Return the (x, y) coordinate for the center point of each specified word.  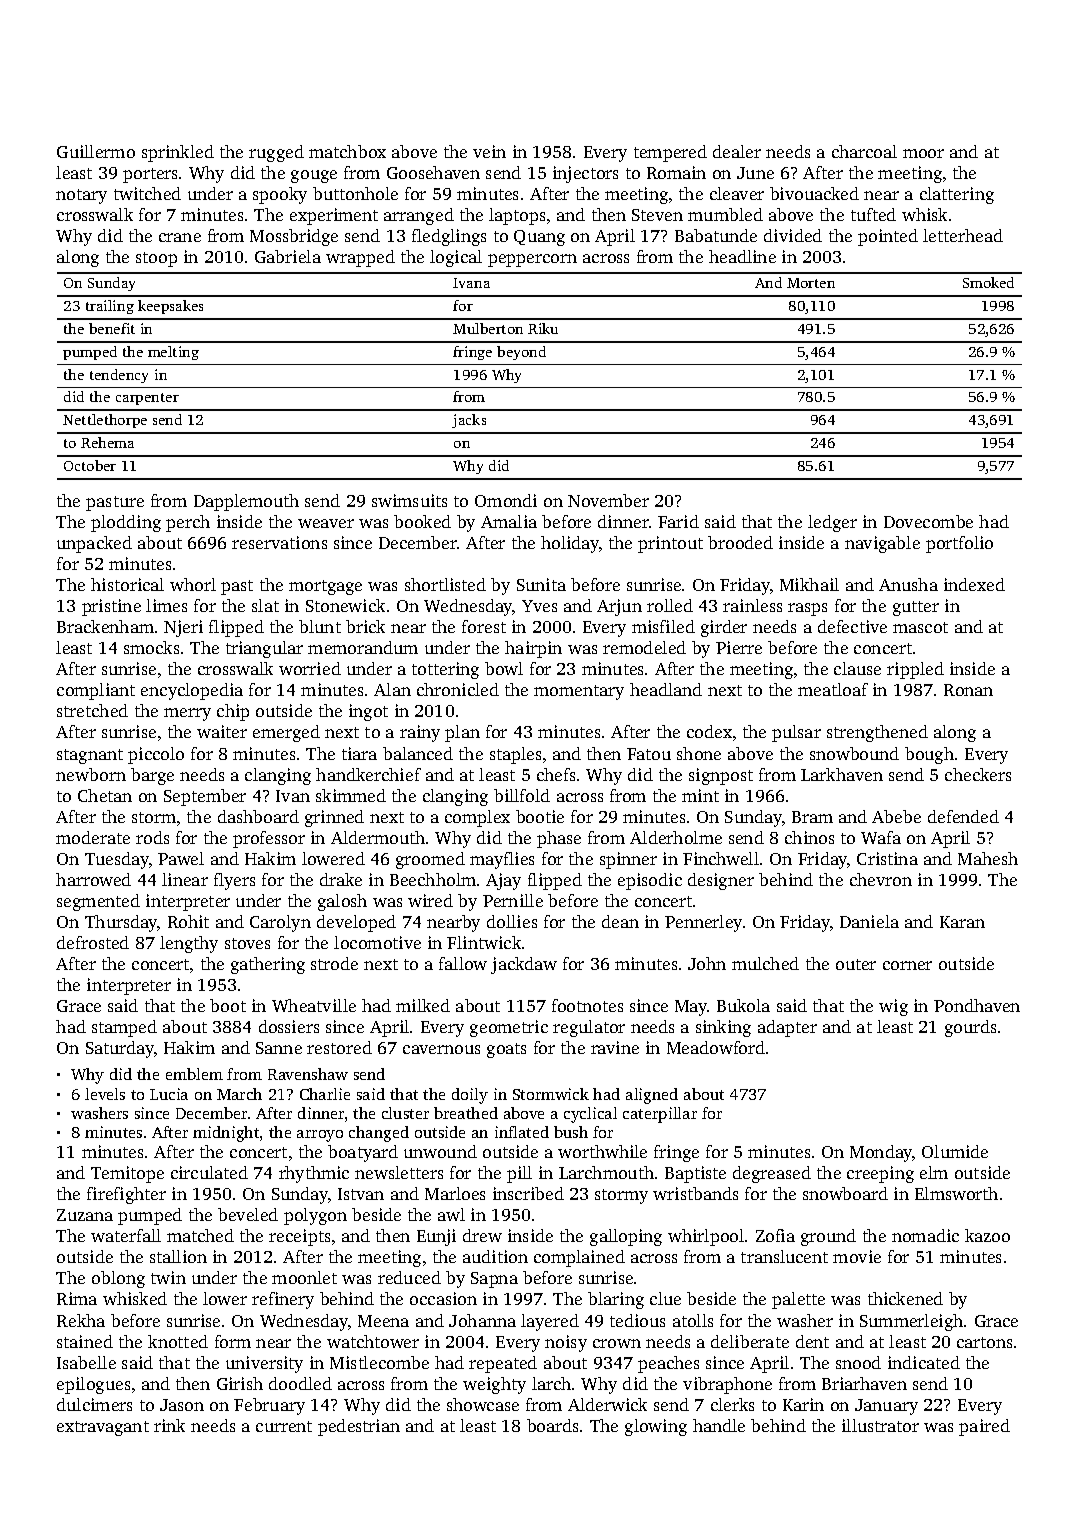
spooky (280, 195)
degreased (772, 1174)
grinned (334, 818)
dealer (737, 151)
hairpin (533, 649)
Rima (77, 1298)
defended (963, 816)
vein (489, 151)
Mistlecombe (379, 1362)
